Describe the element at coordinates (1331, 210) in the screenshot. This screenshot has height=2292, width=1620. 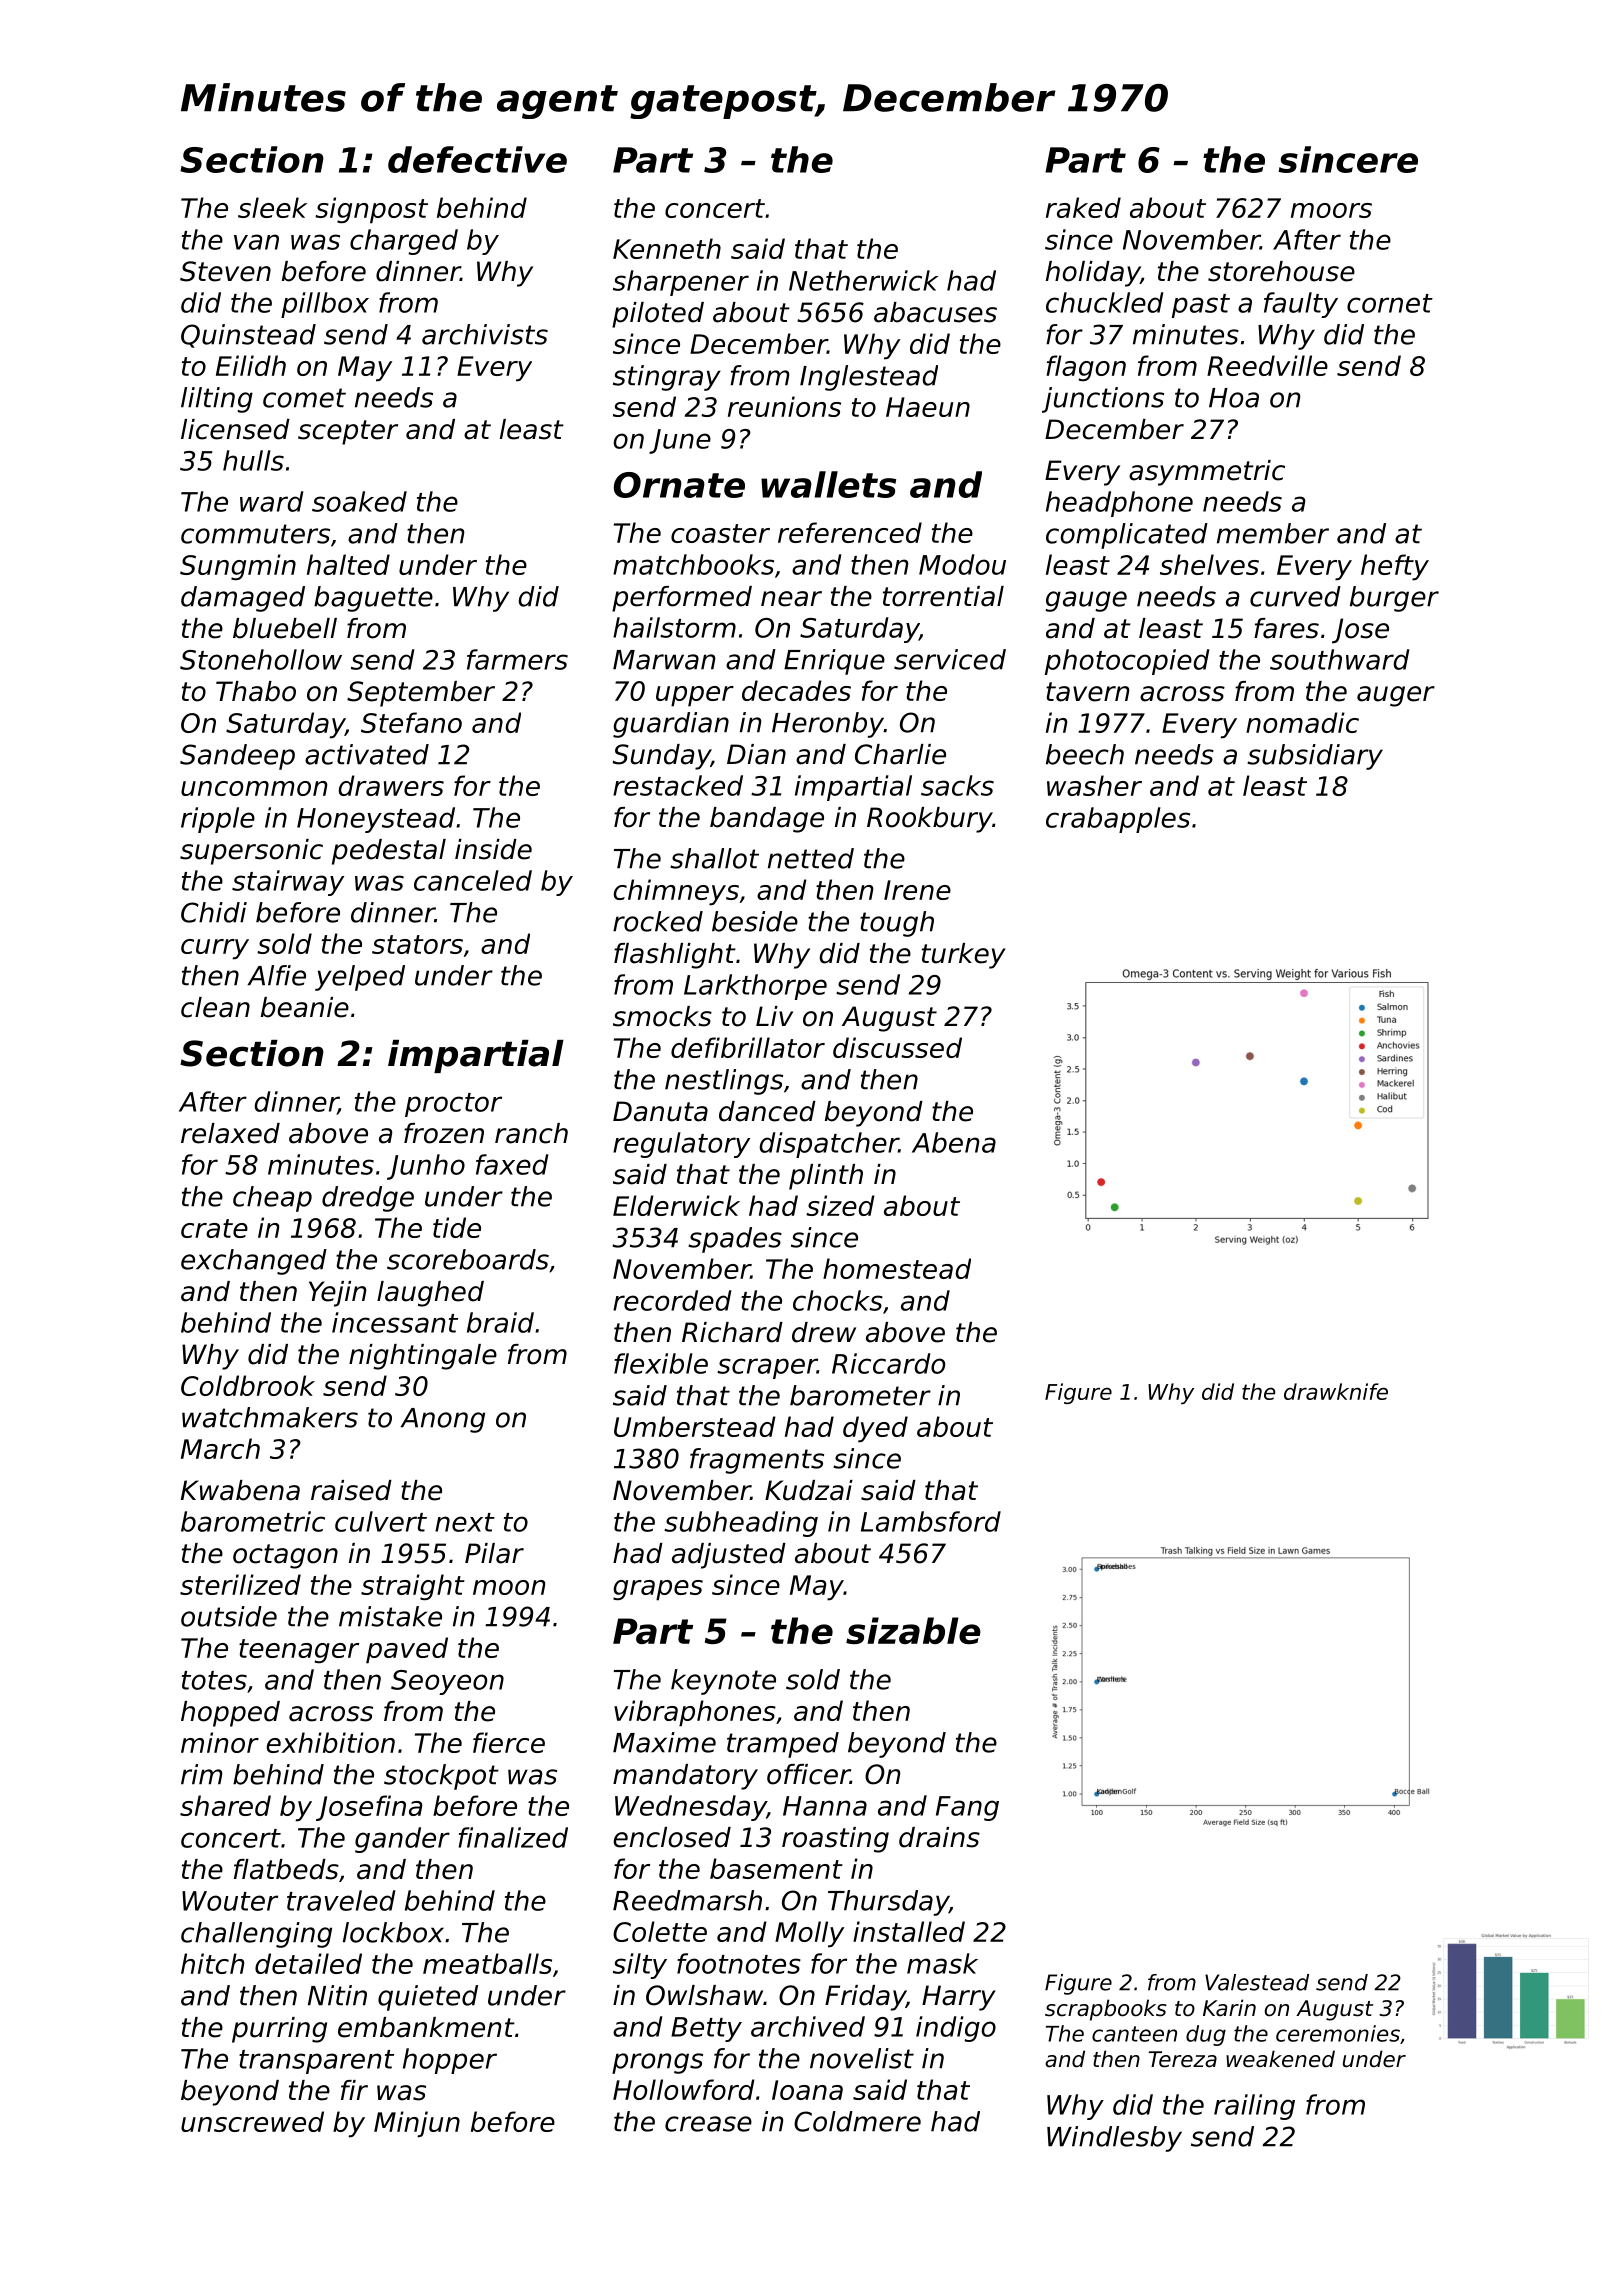
I see `moors` at that location.
